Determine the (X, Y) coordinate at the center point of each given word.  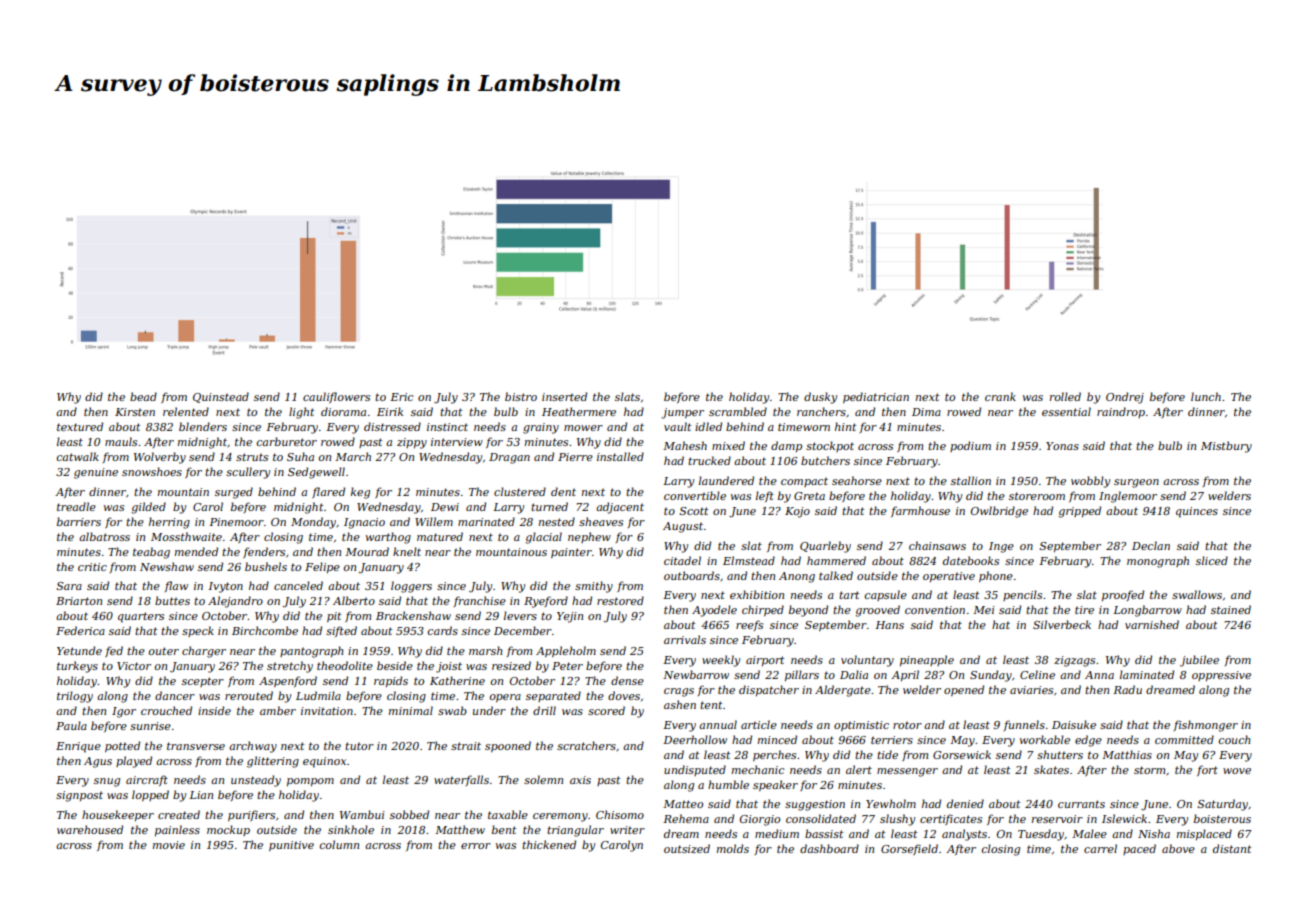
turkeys (77, 667)
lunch (1206, 396)
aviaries (1031, 690)
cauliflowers (336, 397)
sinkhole (351, 829)
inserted (564, 396)
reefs (749, 625)
